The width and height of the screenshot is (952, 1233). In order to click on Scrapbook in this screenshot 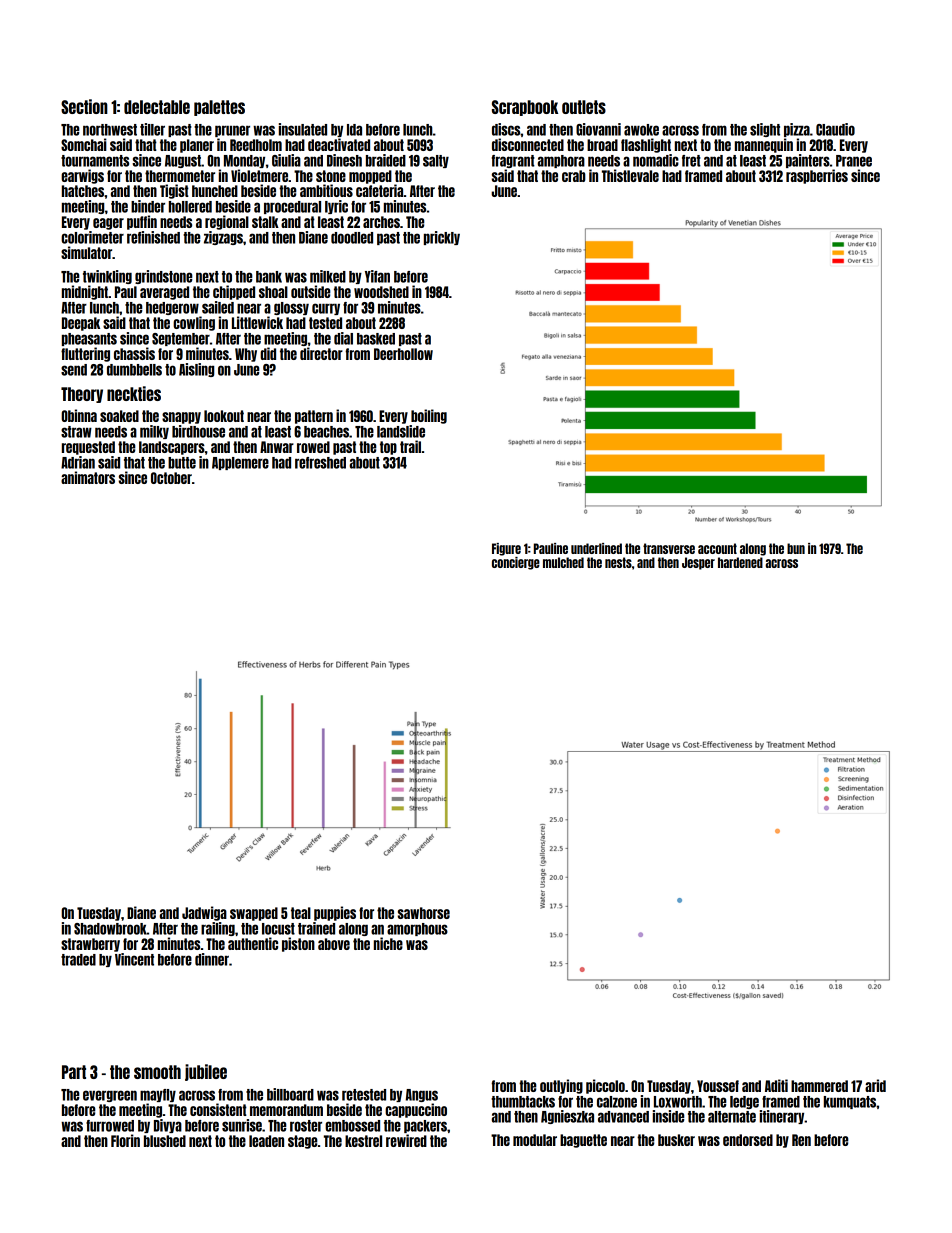, I will do `click(525, 108)`.
